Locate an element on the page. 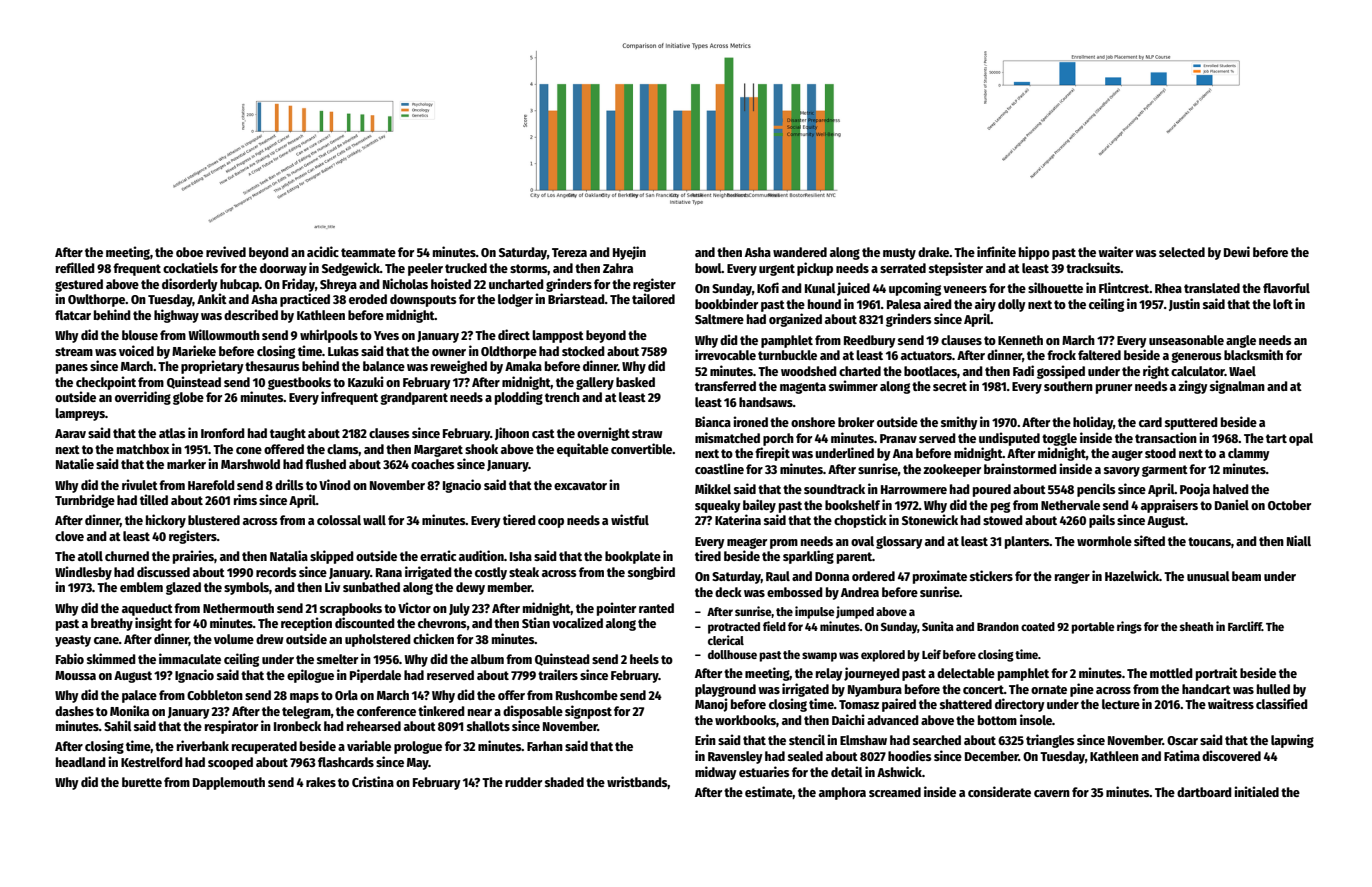  plodding is located at coordinates (519, 398).
